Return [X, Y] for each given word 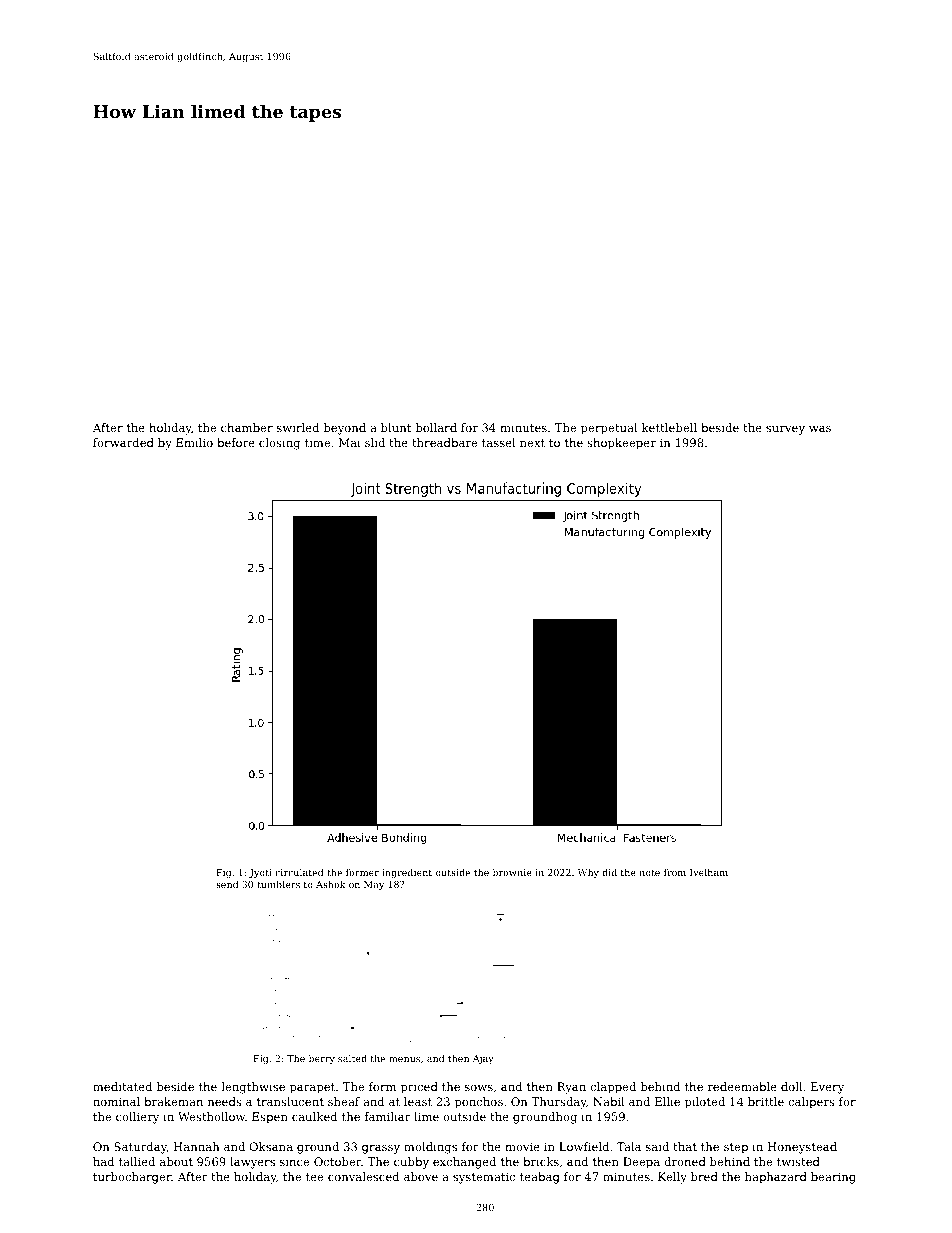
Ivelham [709, 872]
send [227, 884]
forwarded [123, 442]
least [418, 1101]
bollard [436, 427]
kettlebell [669, 427]
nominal [116, 1101]
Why [588, 873]
